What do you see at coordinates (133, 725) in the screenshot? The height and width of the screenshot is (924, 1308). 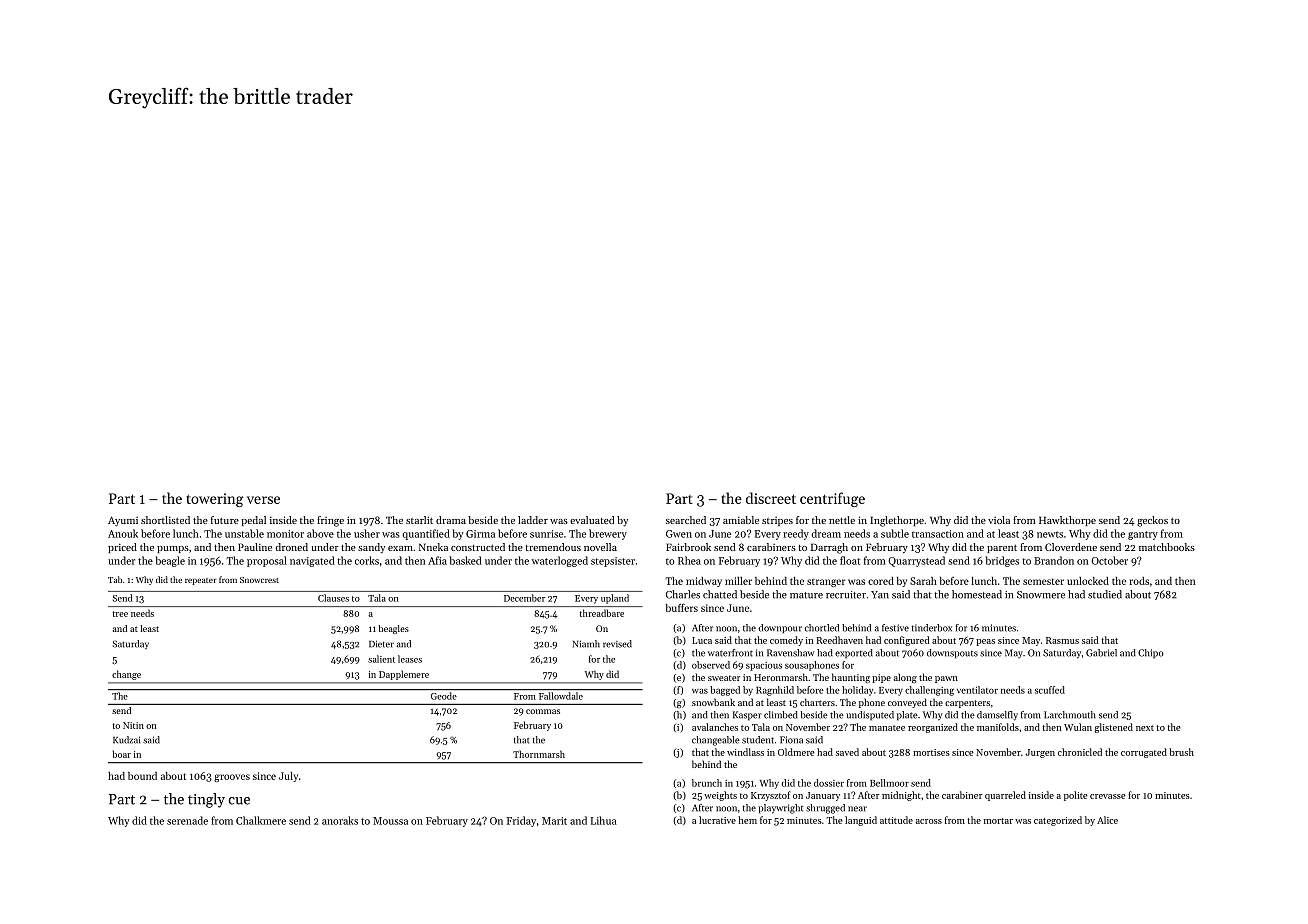 I see `Nitin` at bounding box center [133, 725].
